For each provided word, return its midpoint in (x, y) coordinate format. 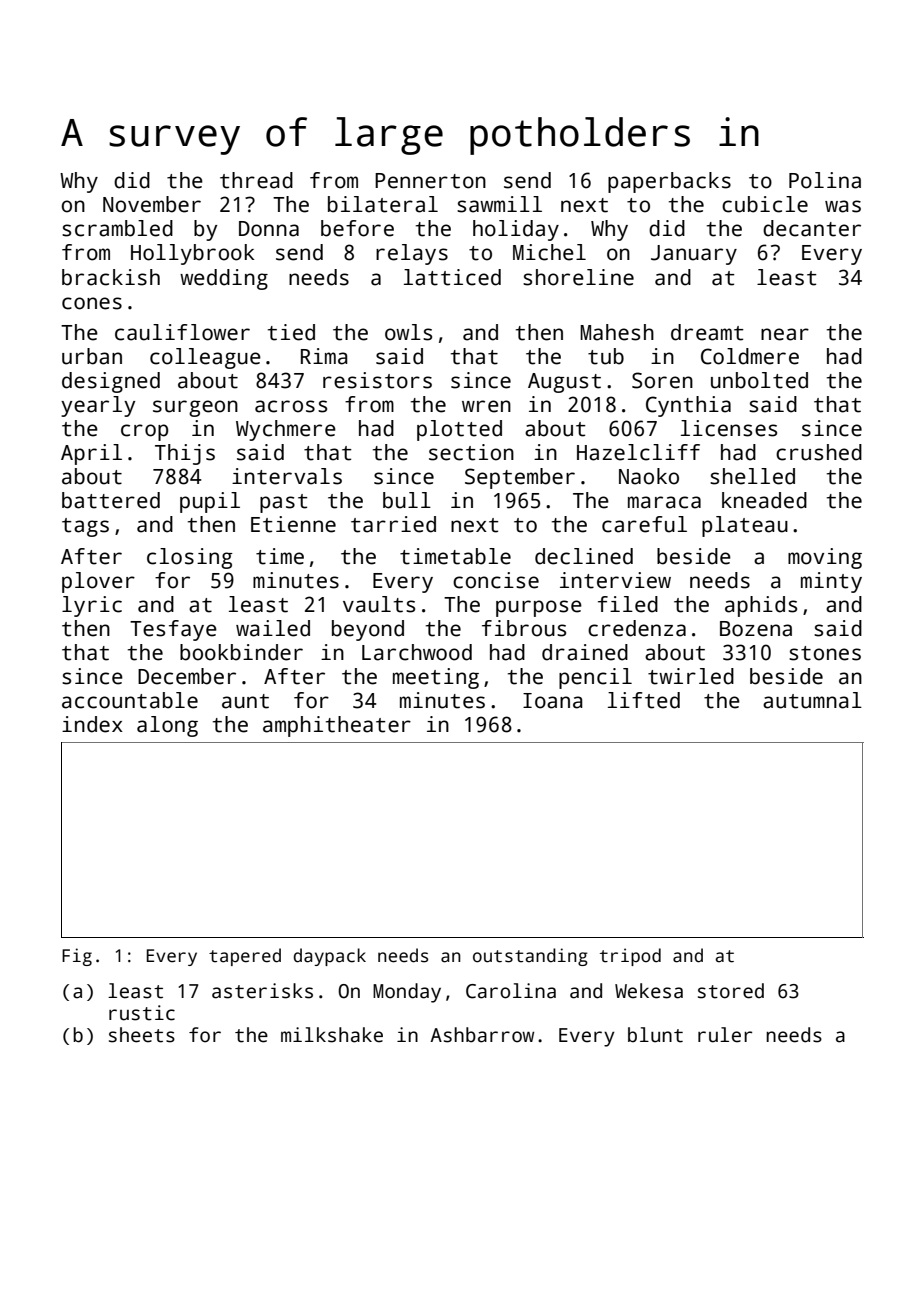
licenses (729, 428)
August (564, 383)
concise (496, 580)
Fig (77, 957)
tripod (630, 957)
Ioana (553, 701)
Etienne (293, 524)
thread (256, 180)
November (152, 204)
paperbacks (669, 182)
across (291, 406)
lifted (644, 700)
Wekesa (649, 991)
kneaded (764, 500)
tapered (245, 957)
